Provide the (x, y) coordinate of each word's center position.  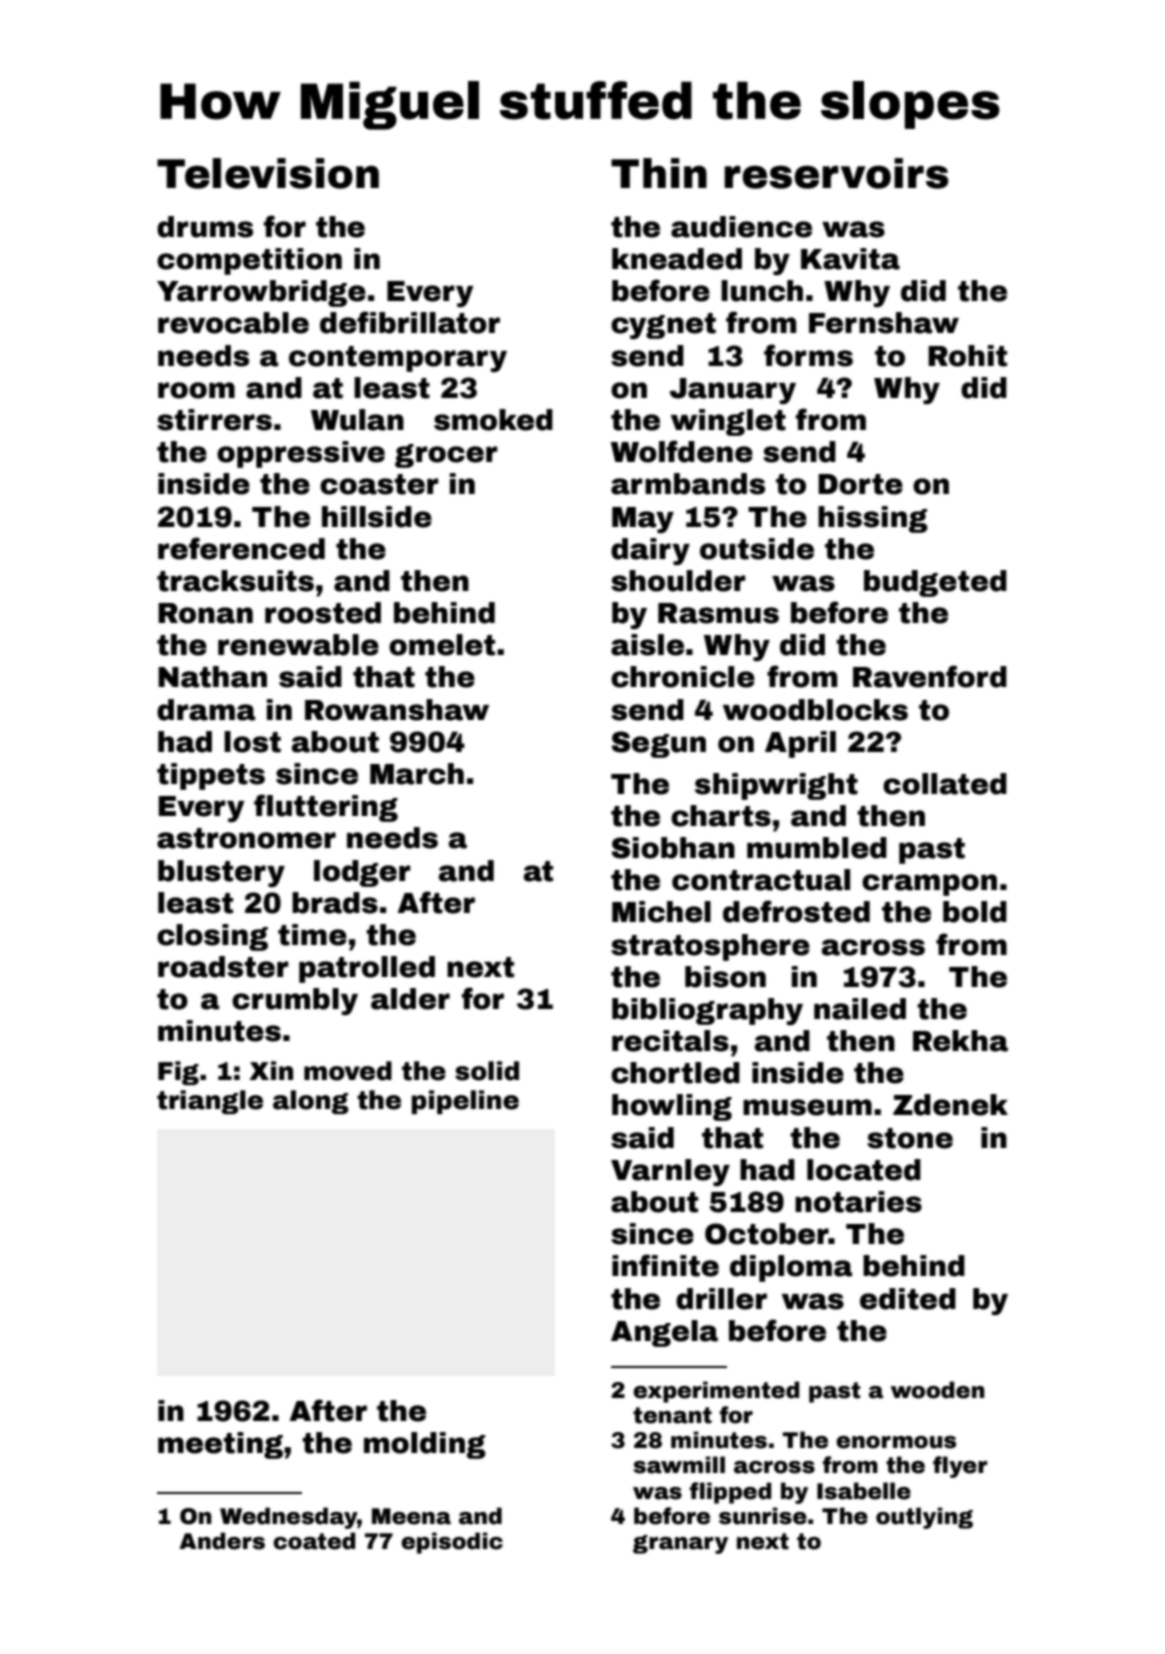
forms (808, 355)
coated (314, 1541)
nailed (860, 1009)
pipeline (465, 1102)
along (311, 1102)
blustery (221, 874)
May (643, 520)
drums (205, 227)
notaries (858, 1202)
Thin (659, 173)
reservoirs (836, 173)
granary (680, 1544)
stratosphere (710, 947)
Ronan (205, 613)
